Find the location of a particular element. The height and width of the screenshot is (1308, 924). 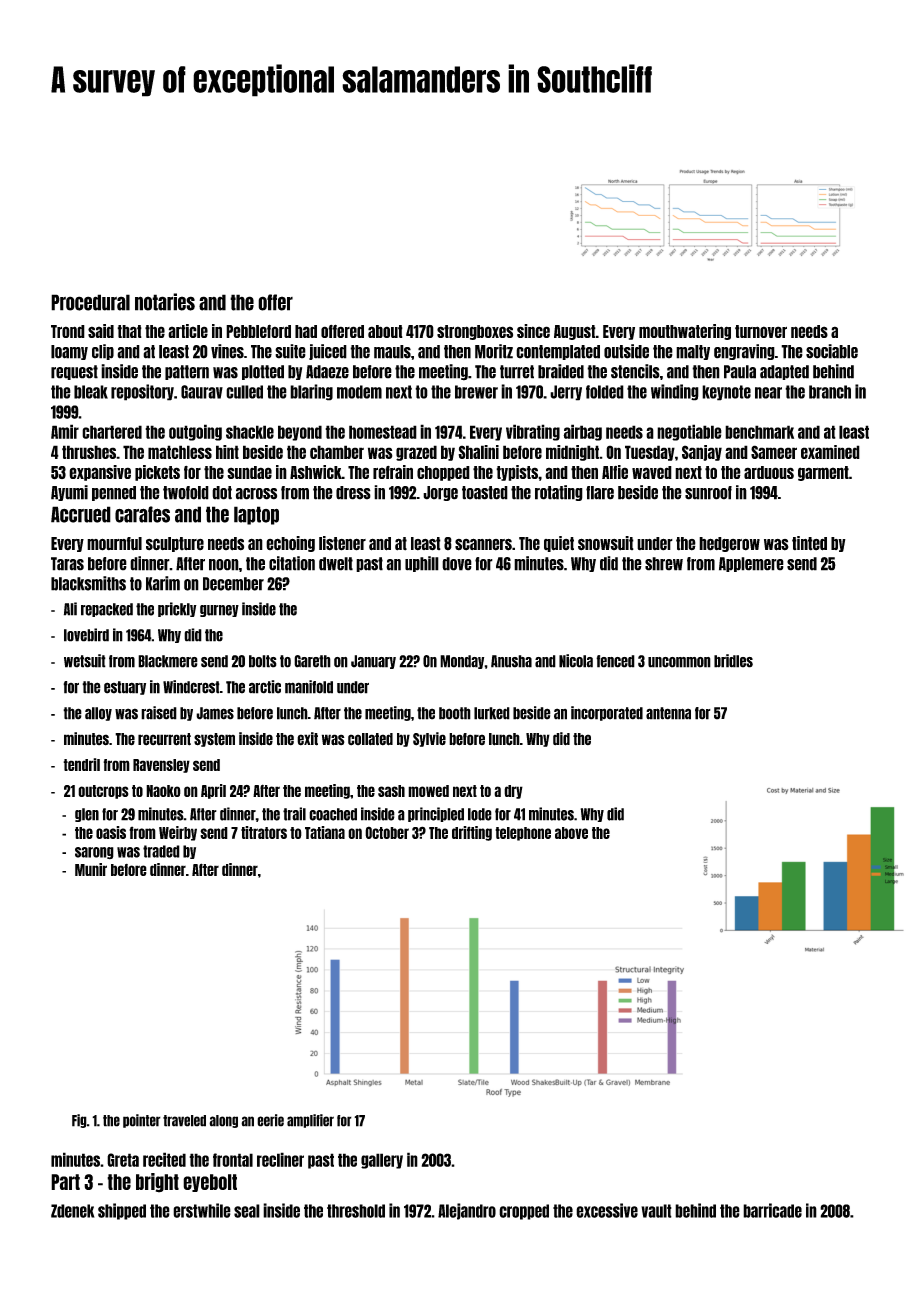

notaries is located at coordinates (165, 302).
